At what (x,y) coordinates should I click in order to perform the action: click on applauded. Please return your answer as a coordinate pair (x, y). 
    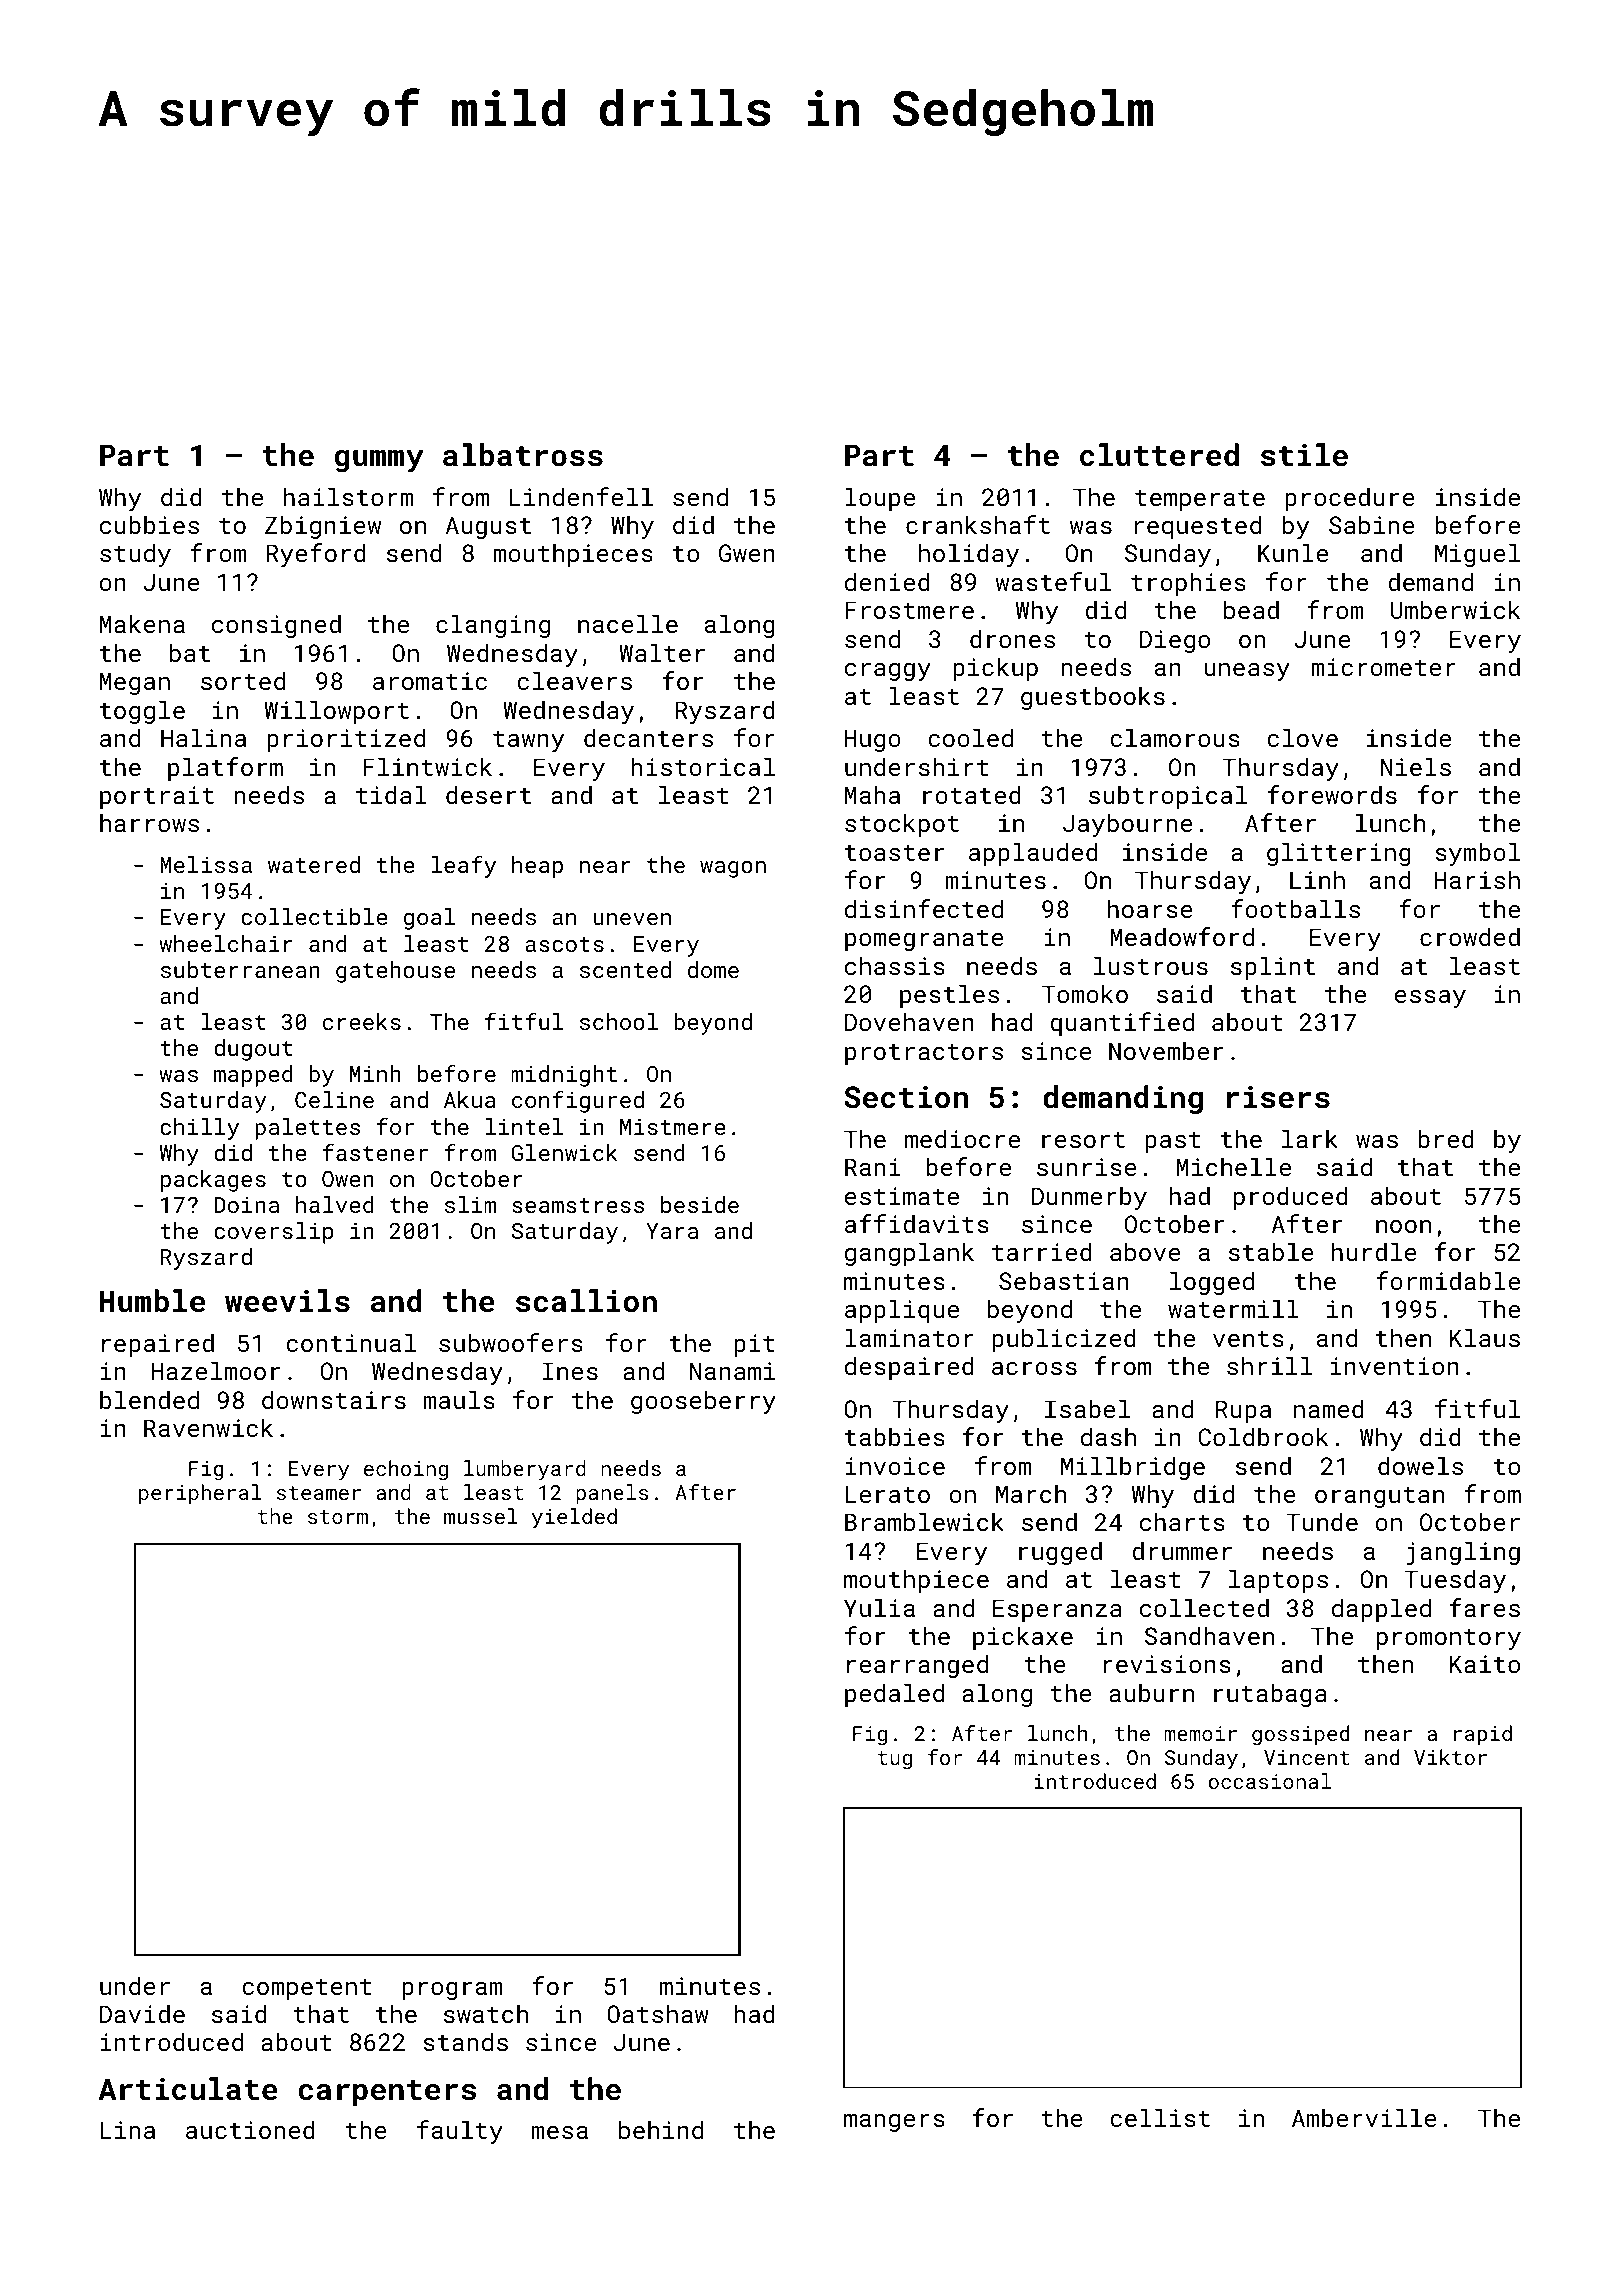
    Looking at the image, I should click on (1033, 854).
